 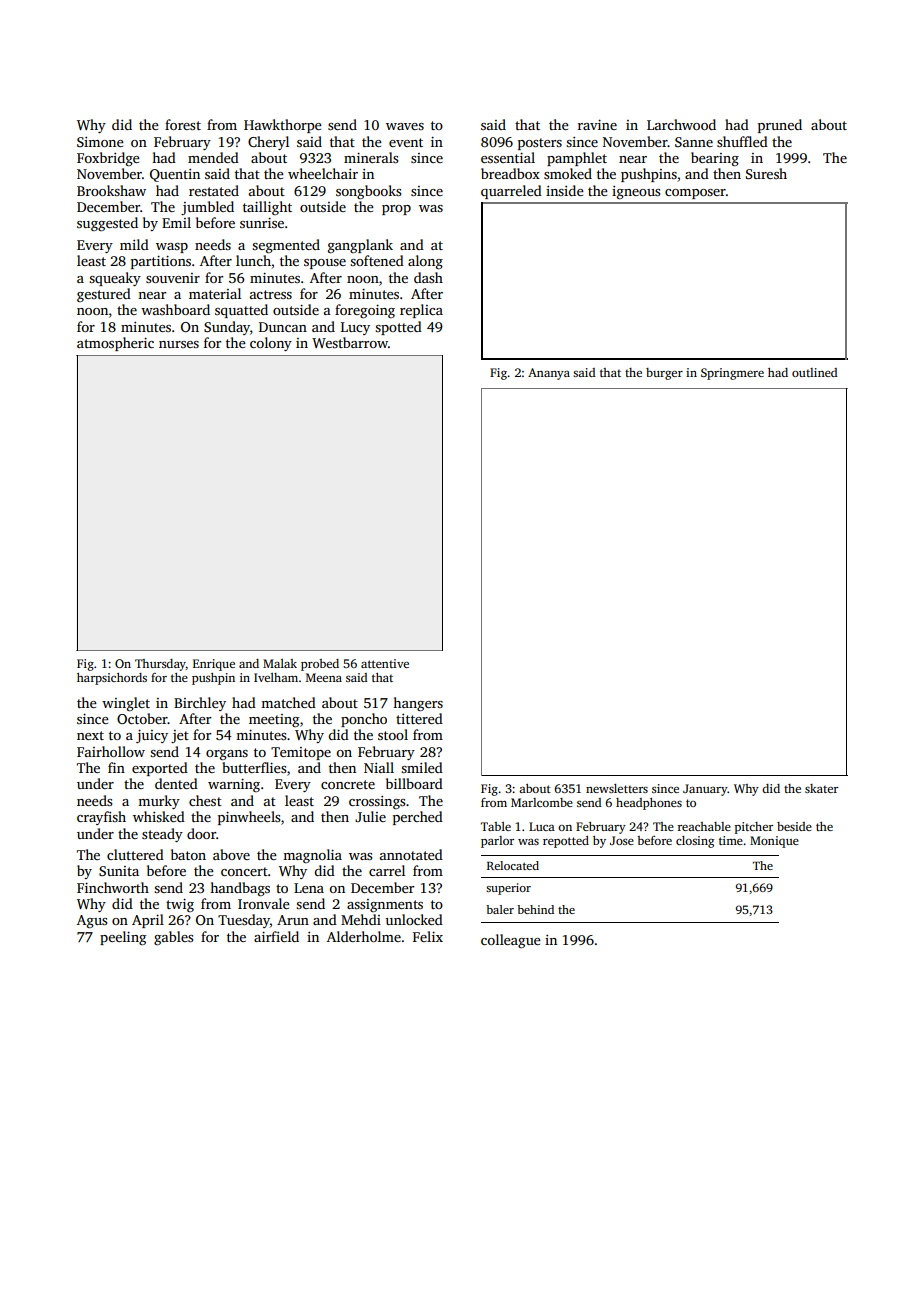 What do you see at coordinates (766, 173) in the screenshot?
I see `Suresh` at bounding box center [766, 173].
